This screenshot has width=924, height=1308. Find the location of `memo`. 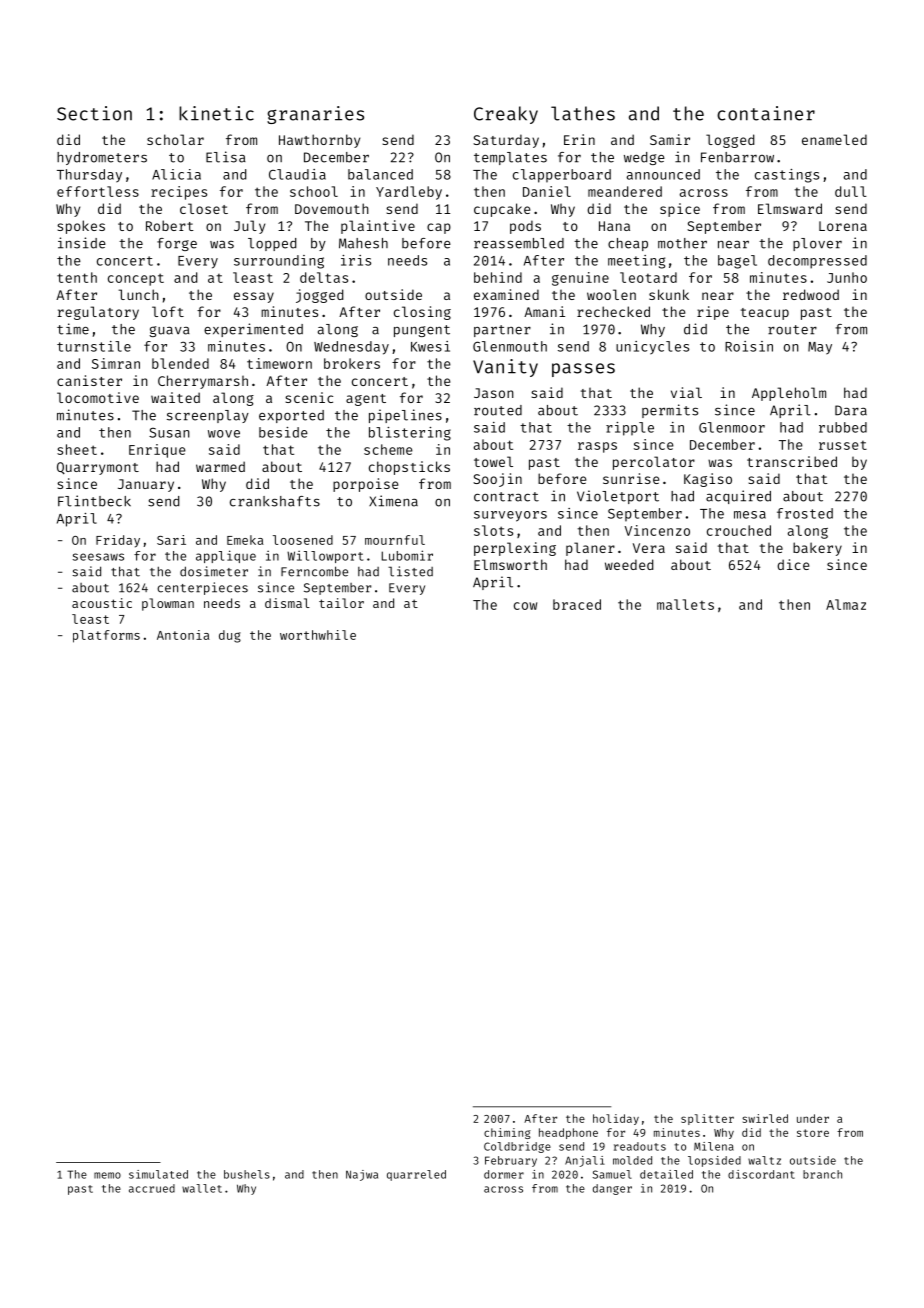

memo is located at coordinates (107, 1175).
